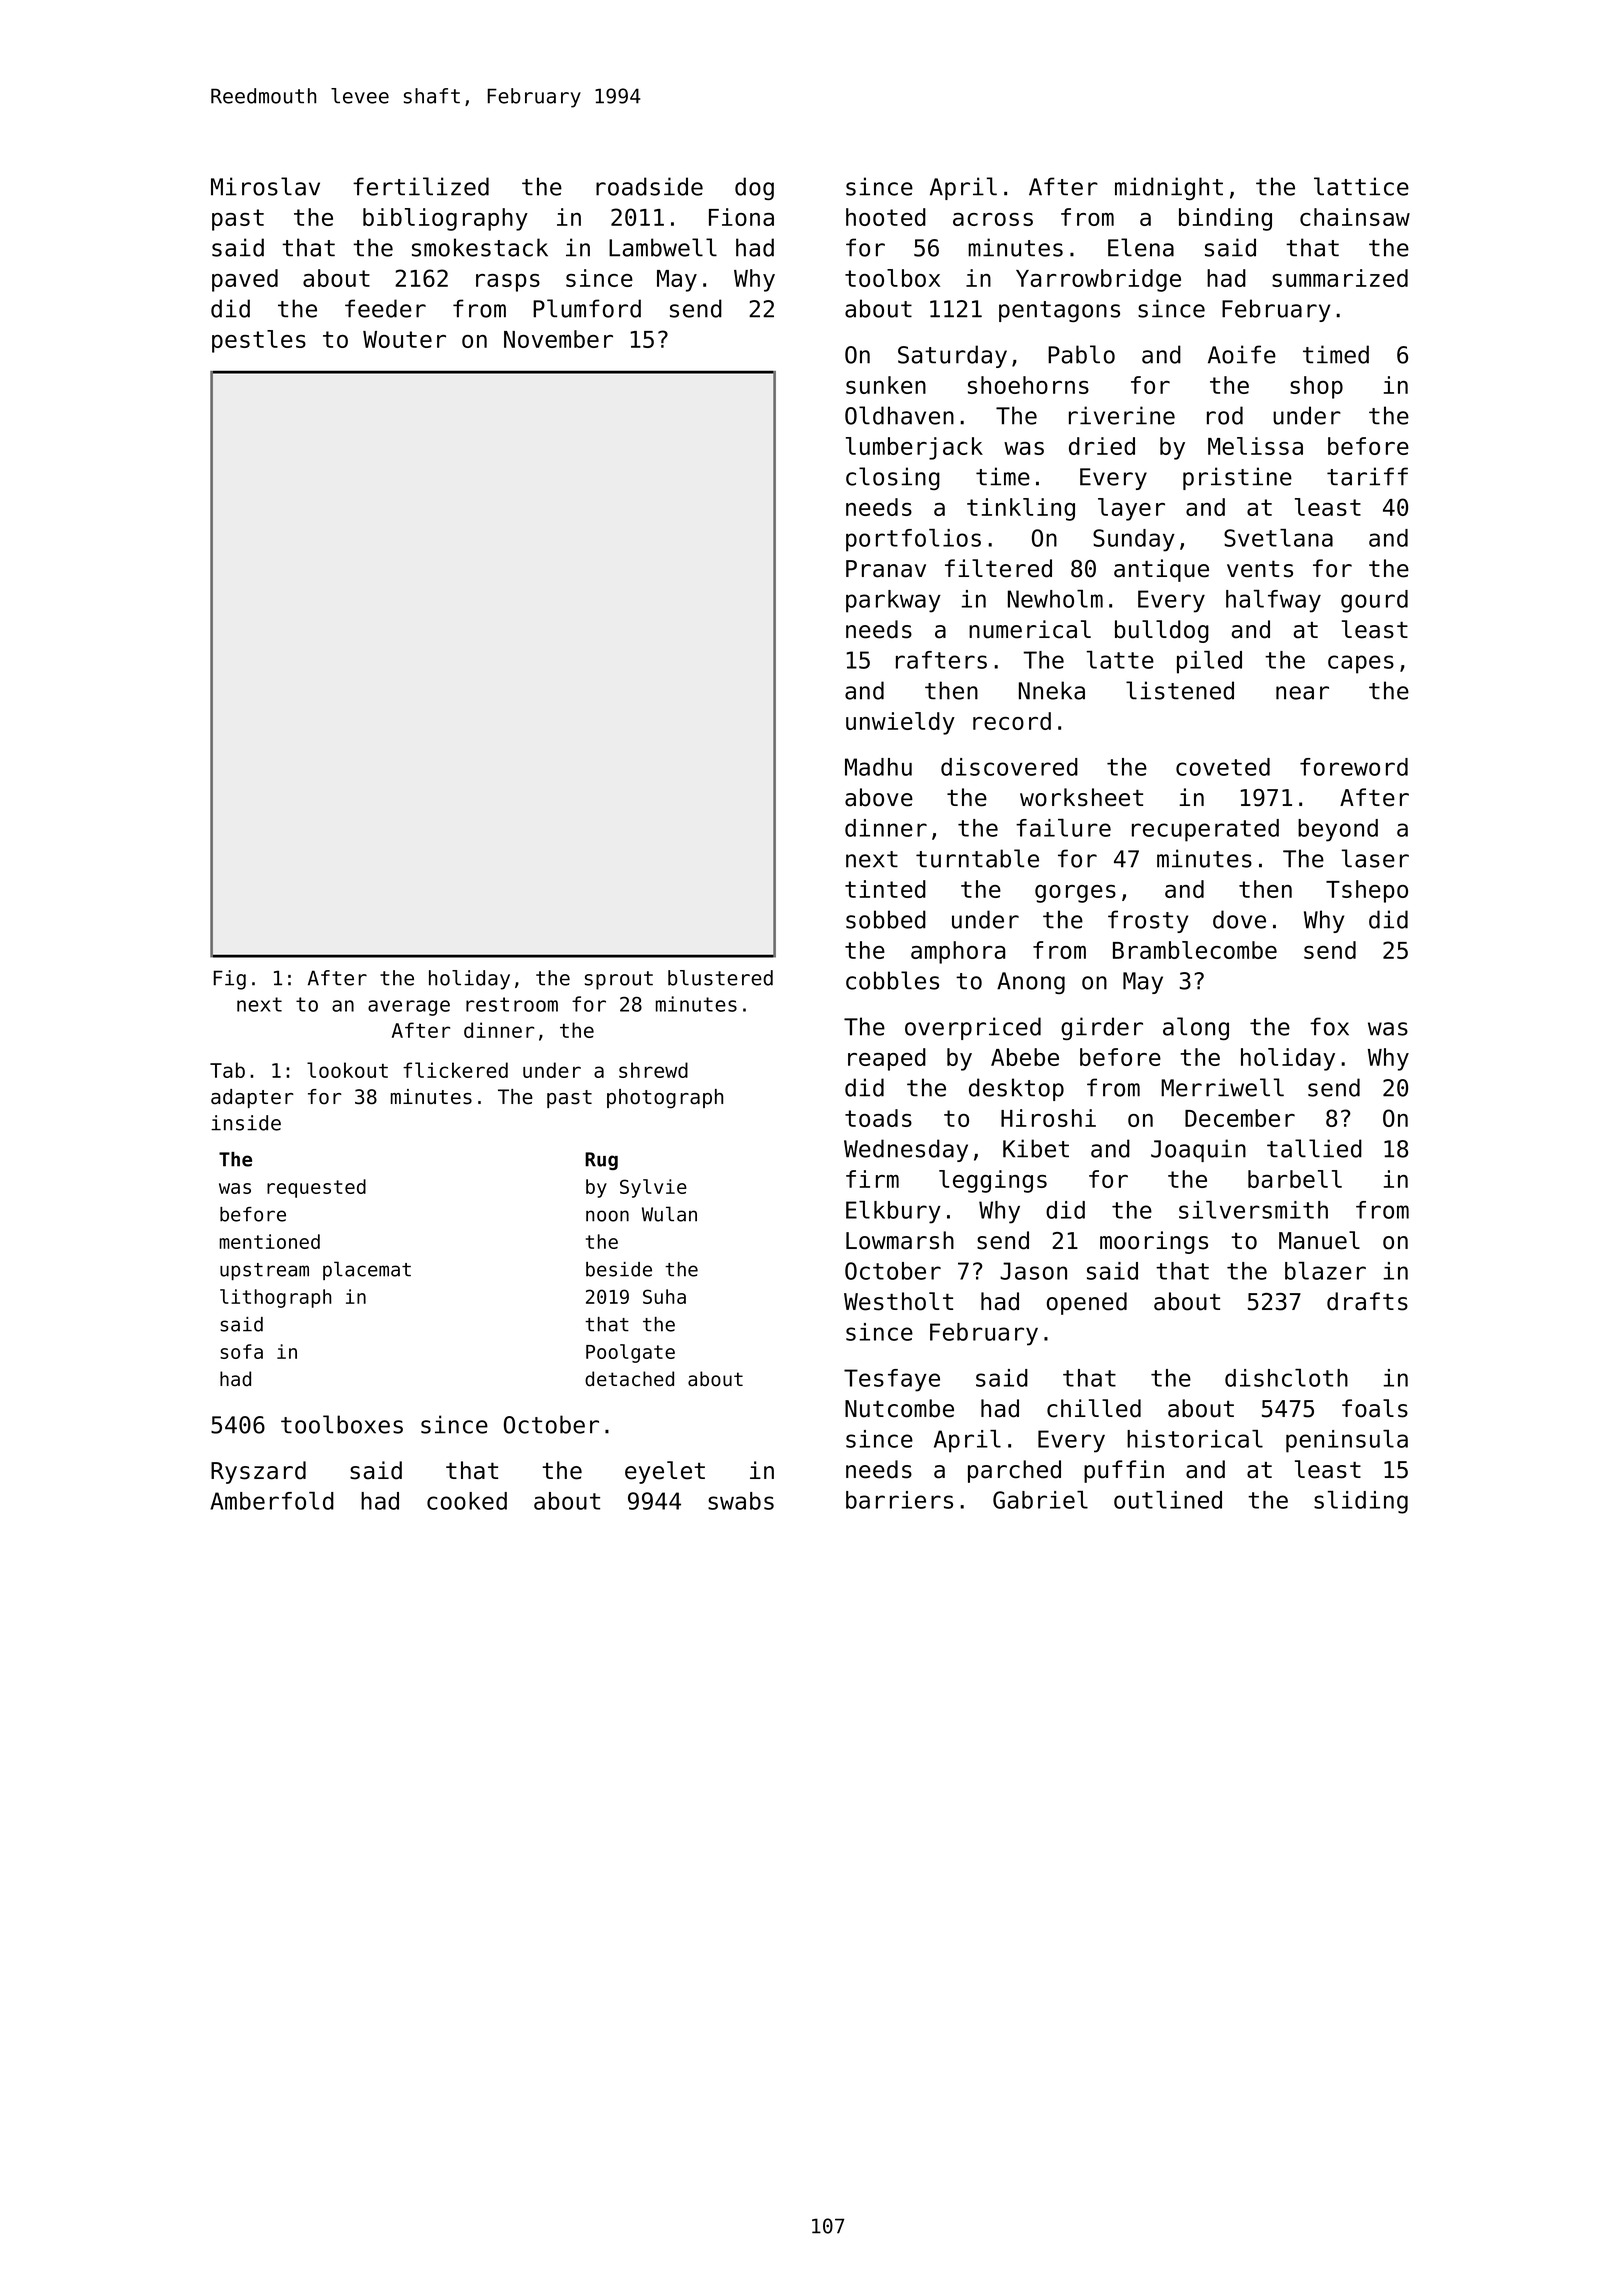 The width and height of the screenshot is (1620, 2292). What do you see at coordinates (1169, 188) in the screenshot?
I see `midnight` at bounding box center [1169, 188].
